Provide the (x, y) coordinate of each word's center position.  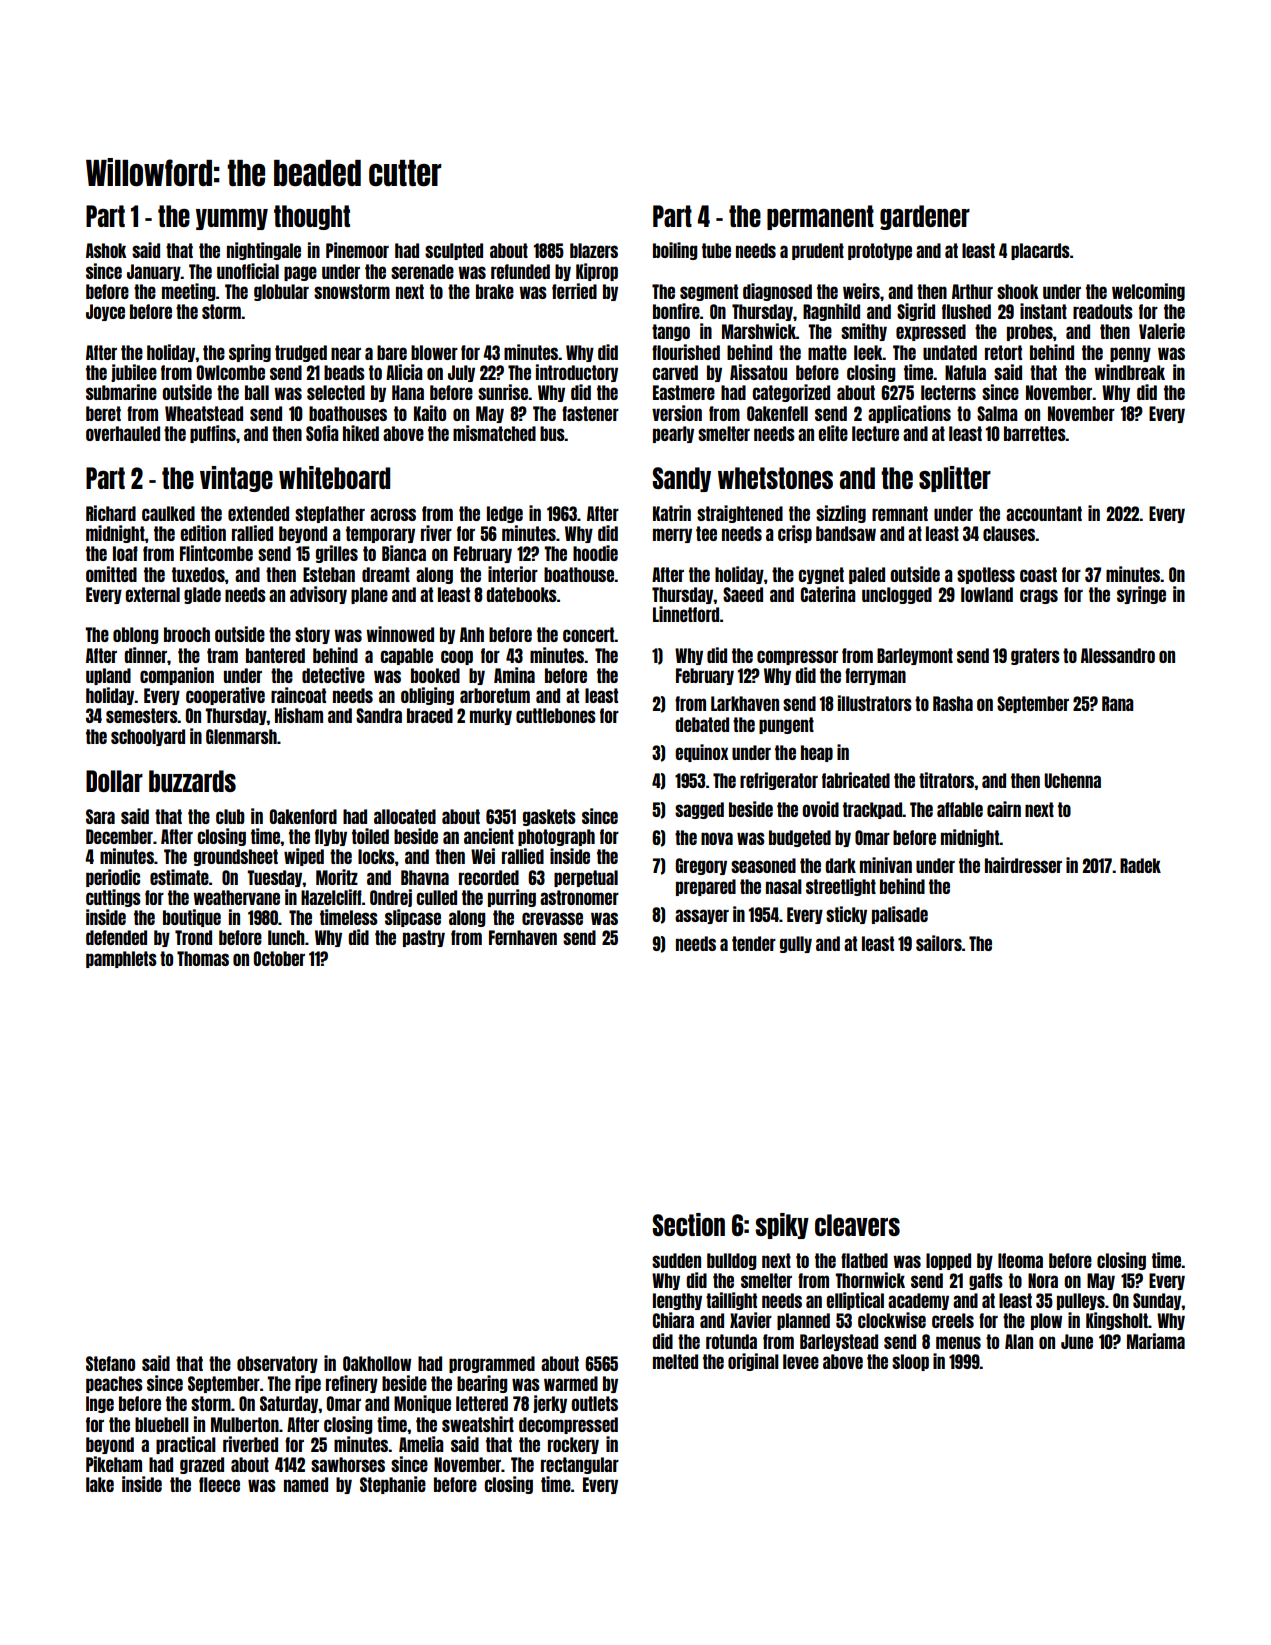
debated (702, 724)
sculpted (454, 251)
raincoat (298, 695)
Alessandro (1118, 655)
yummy (232, 219)
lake (100, 1484)
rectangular (580, 1465)
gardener (925, 217)
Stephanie (393, 1485)
